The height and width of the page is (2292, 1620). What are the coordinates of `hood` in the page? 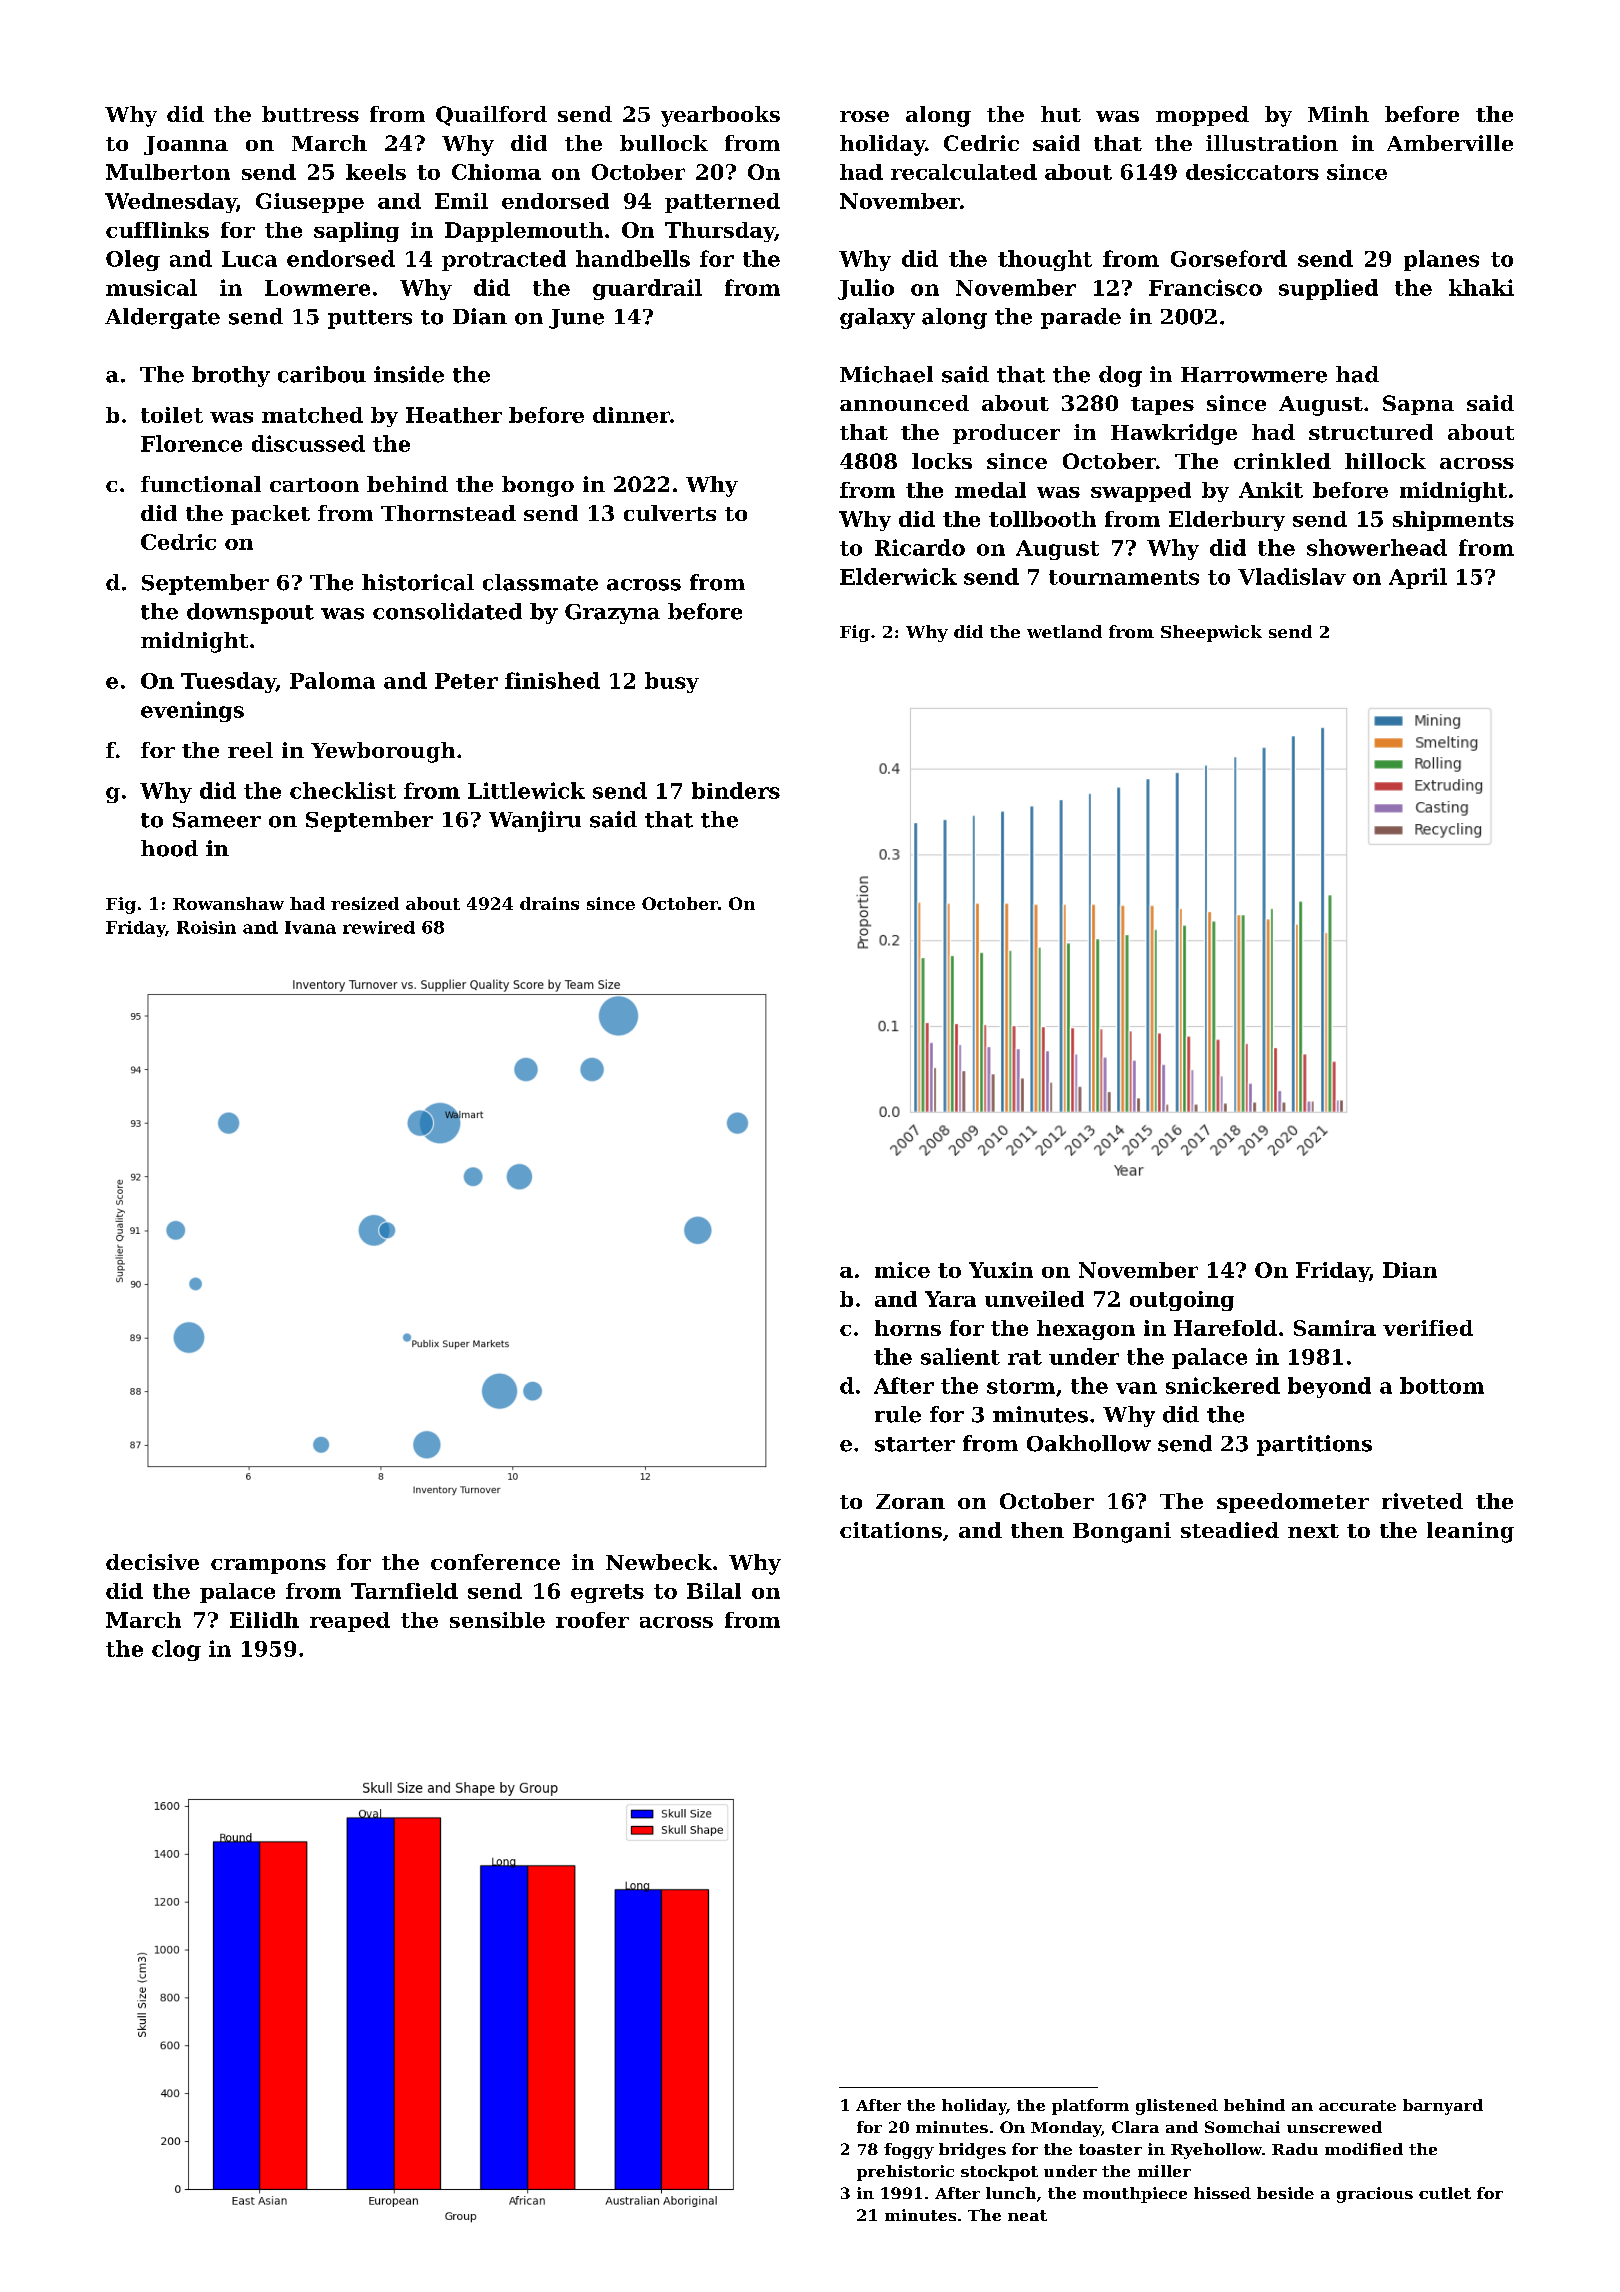 It's located at (169, 848).
